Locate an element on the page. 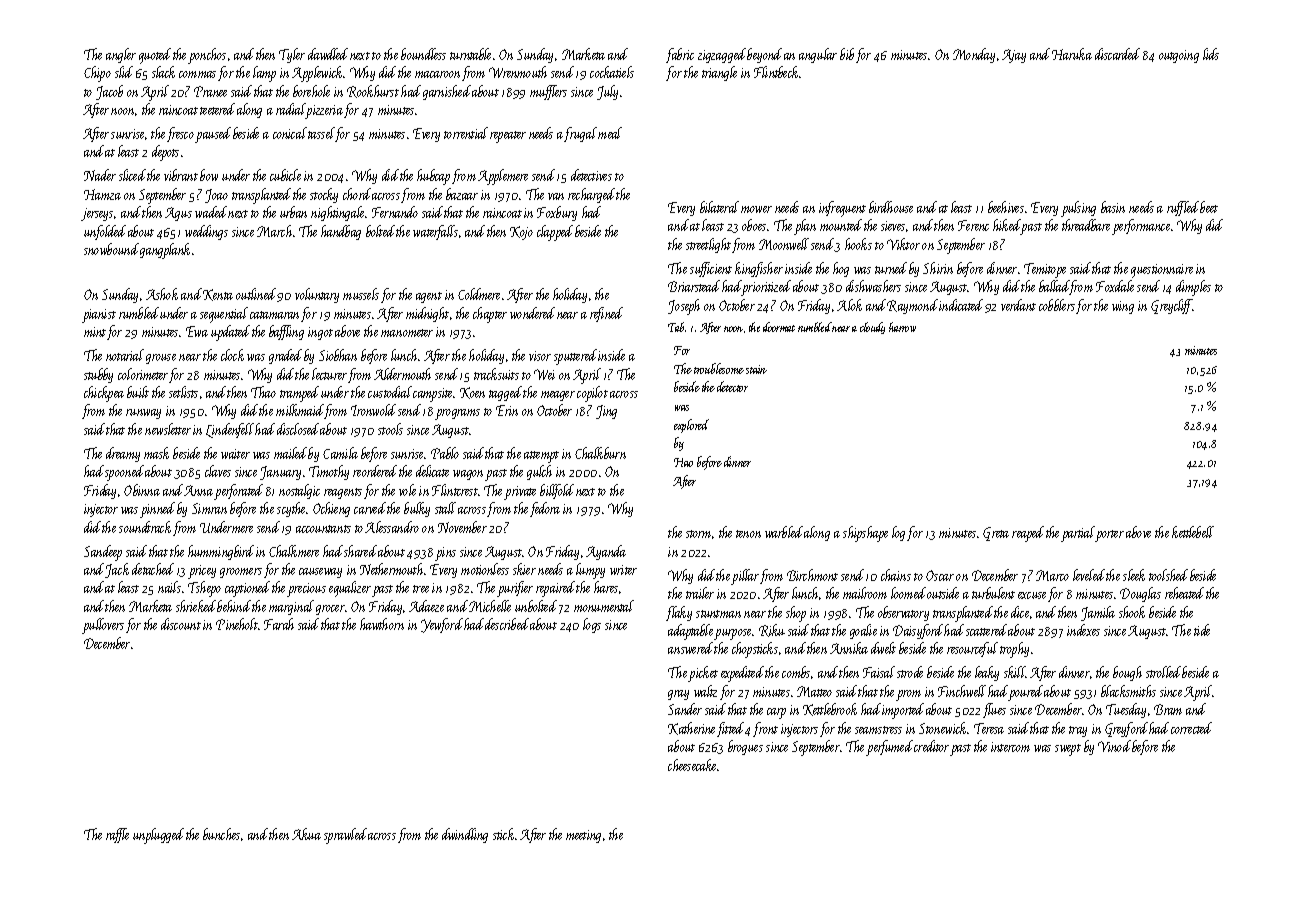 Image resolution: width=1308 pixels, height=924 pixels. turntable is located at coordinates (470, 54).
